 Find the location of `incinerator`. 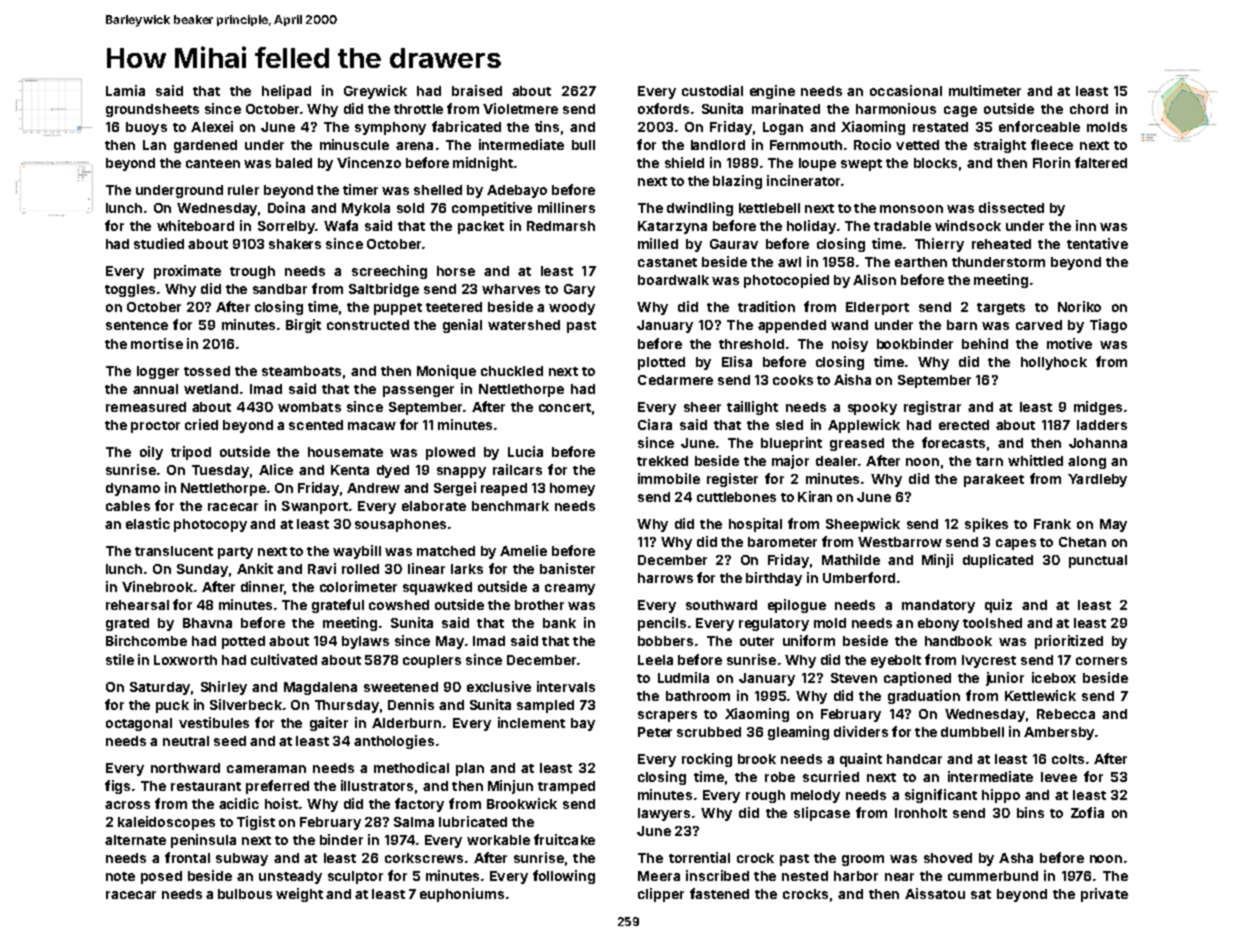

incinerator is located at coordinates (803, 180).
